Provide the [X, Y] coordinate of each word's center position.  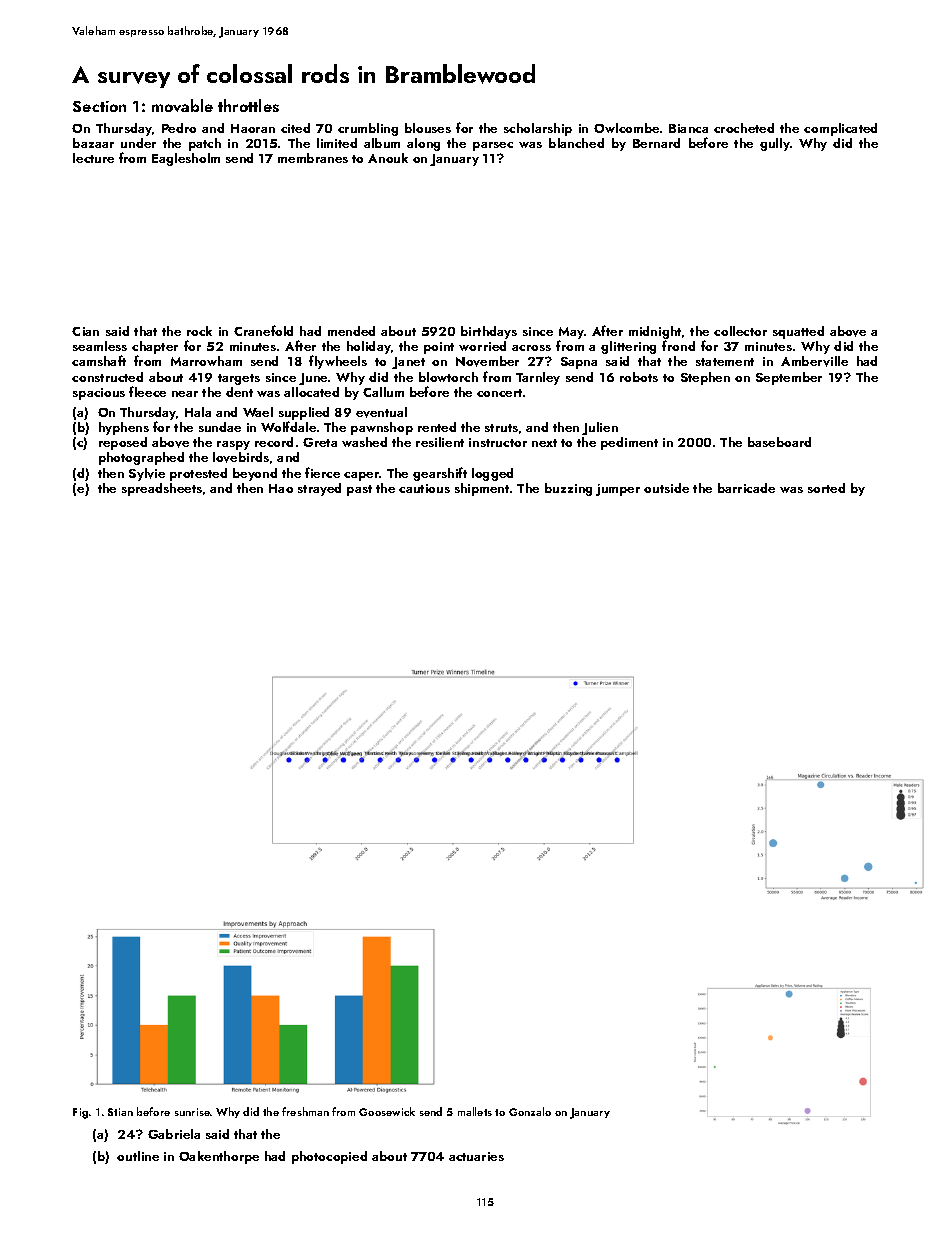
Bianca [688, 128]
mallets [475, 1111]
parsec [493, 146]
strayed [319, 489]
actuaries [476, 1156]
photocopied [329, 1157]
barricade [746, 488]
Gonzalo [530, 1111]
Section [99, 106]
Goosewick [387, 1111]
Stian [120, 1112]
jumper [618, 490]
